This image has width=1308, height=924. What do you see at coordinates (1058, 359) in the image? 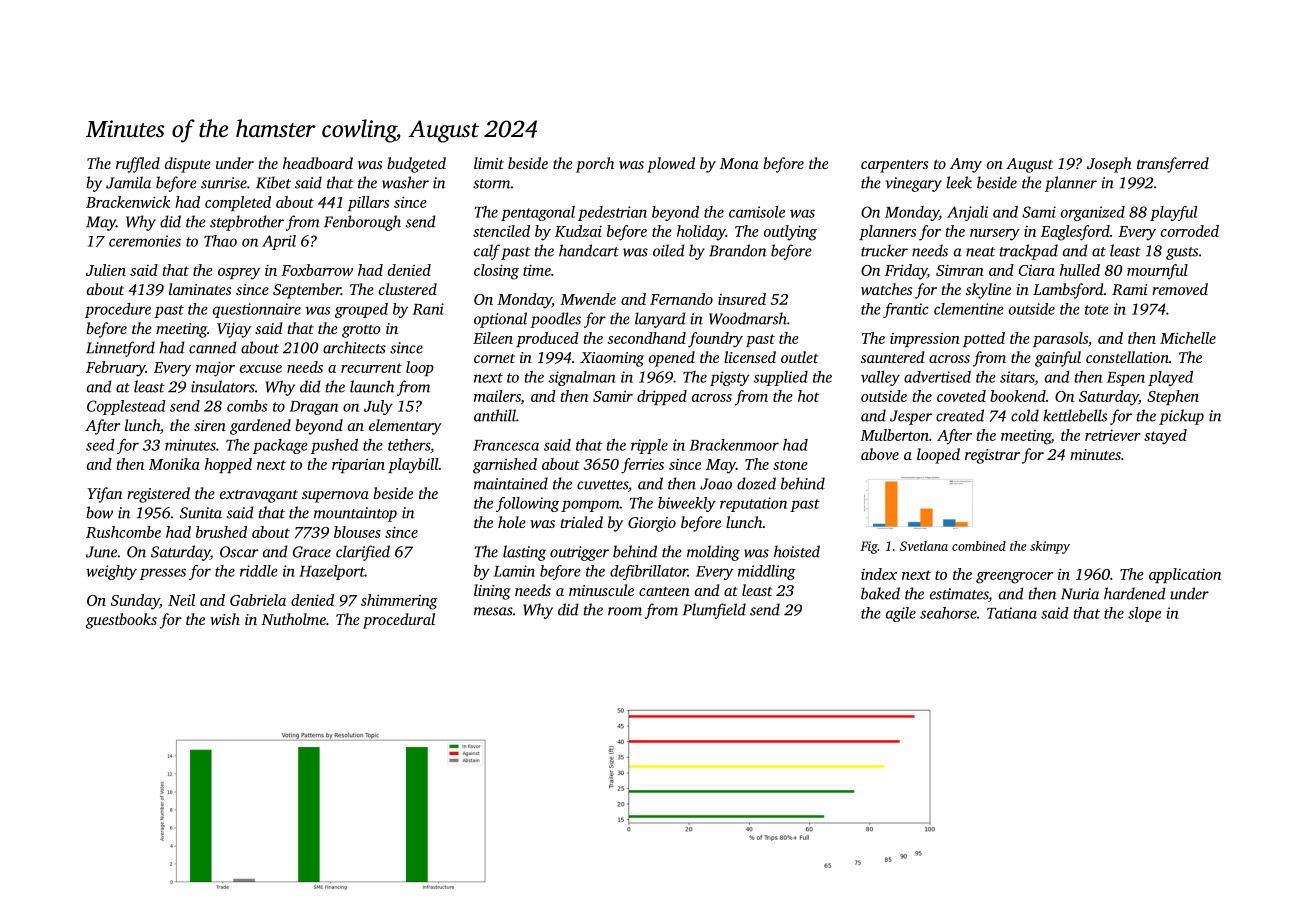
I see `gainful` at bounding box center [1058, 359].
